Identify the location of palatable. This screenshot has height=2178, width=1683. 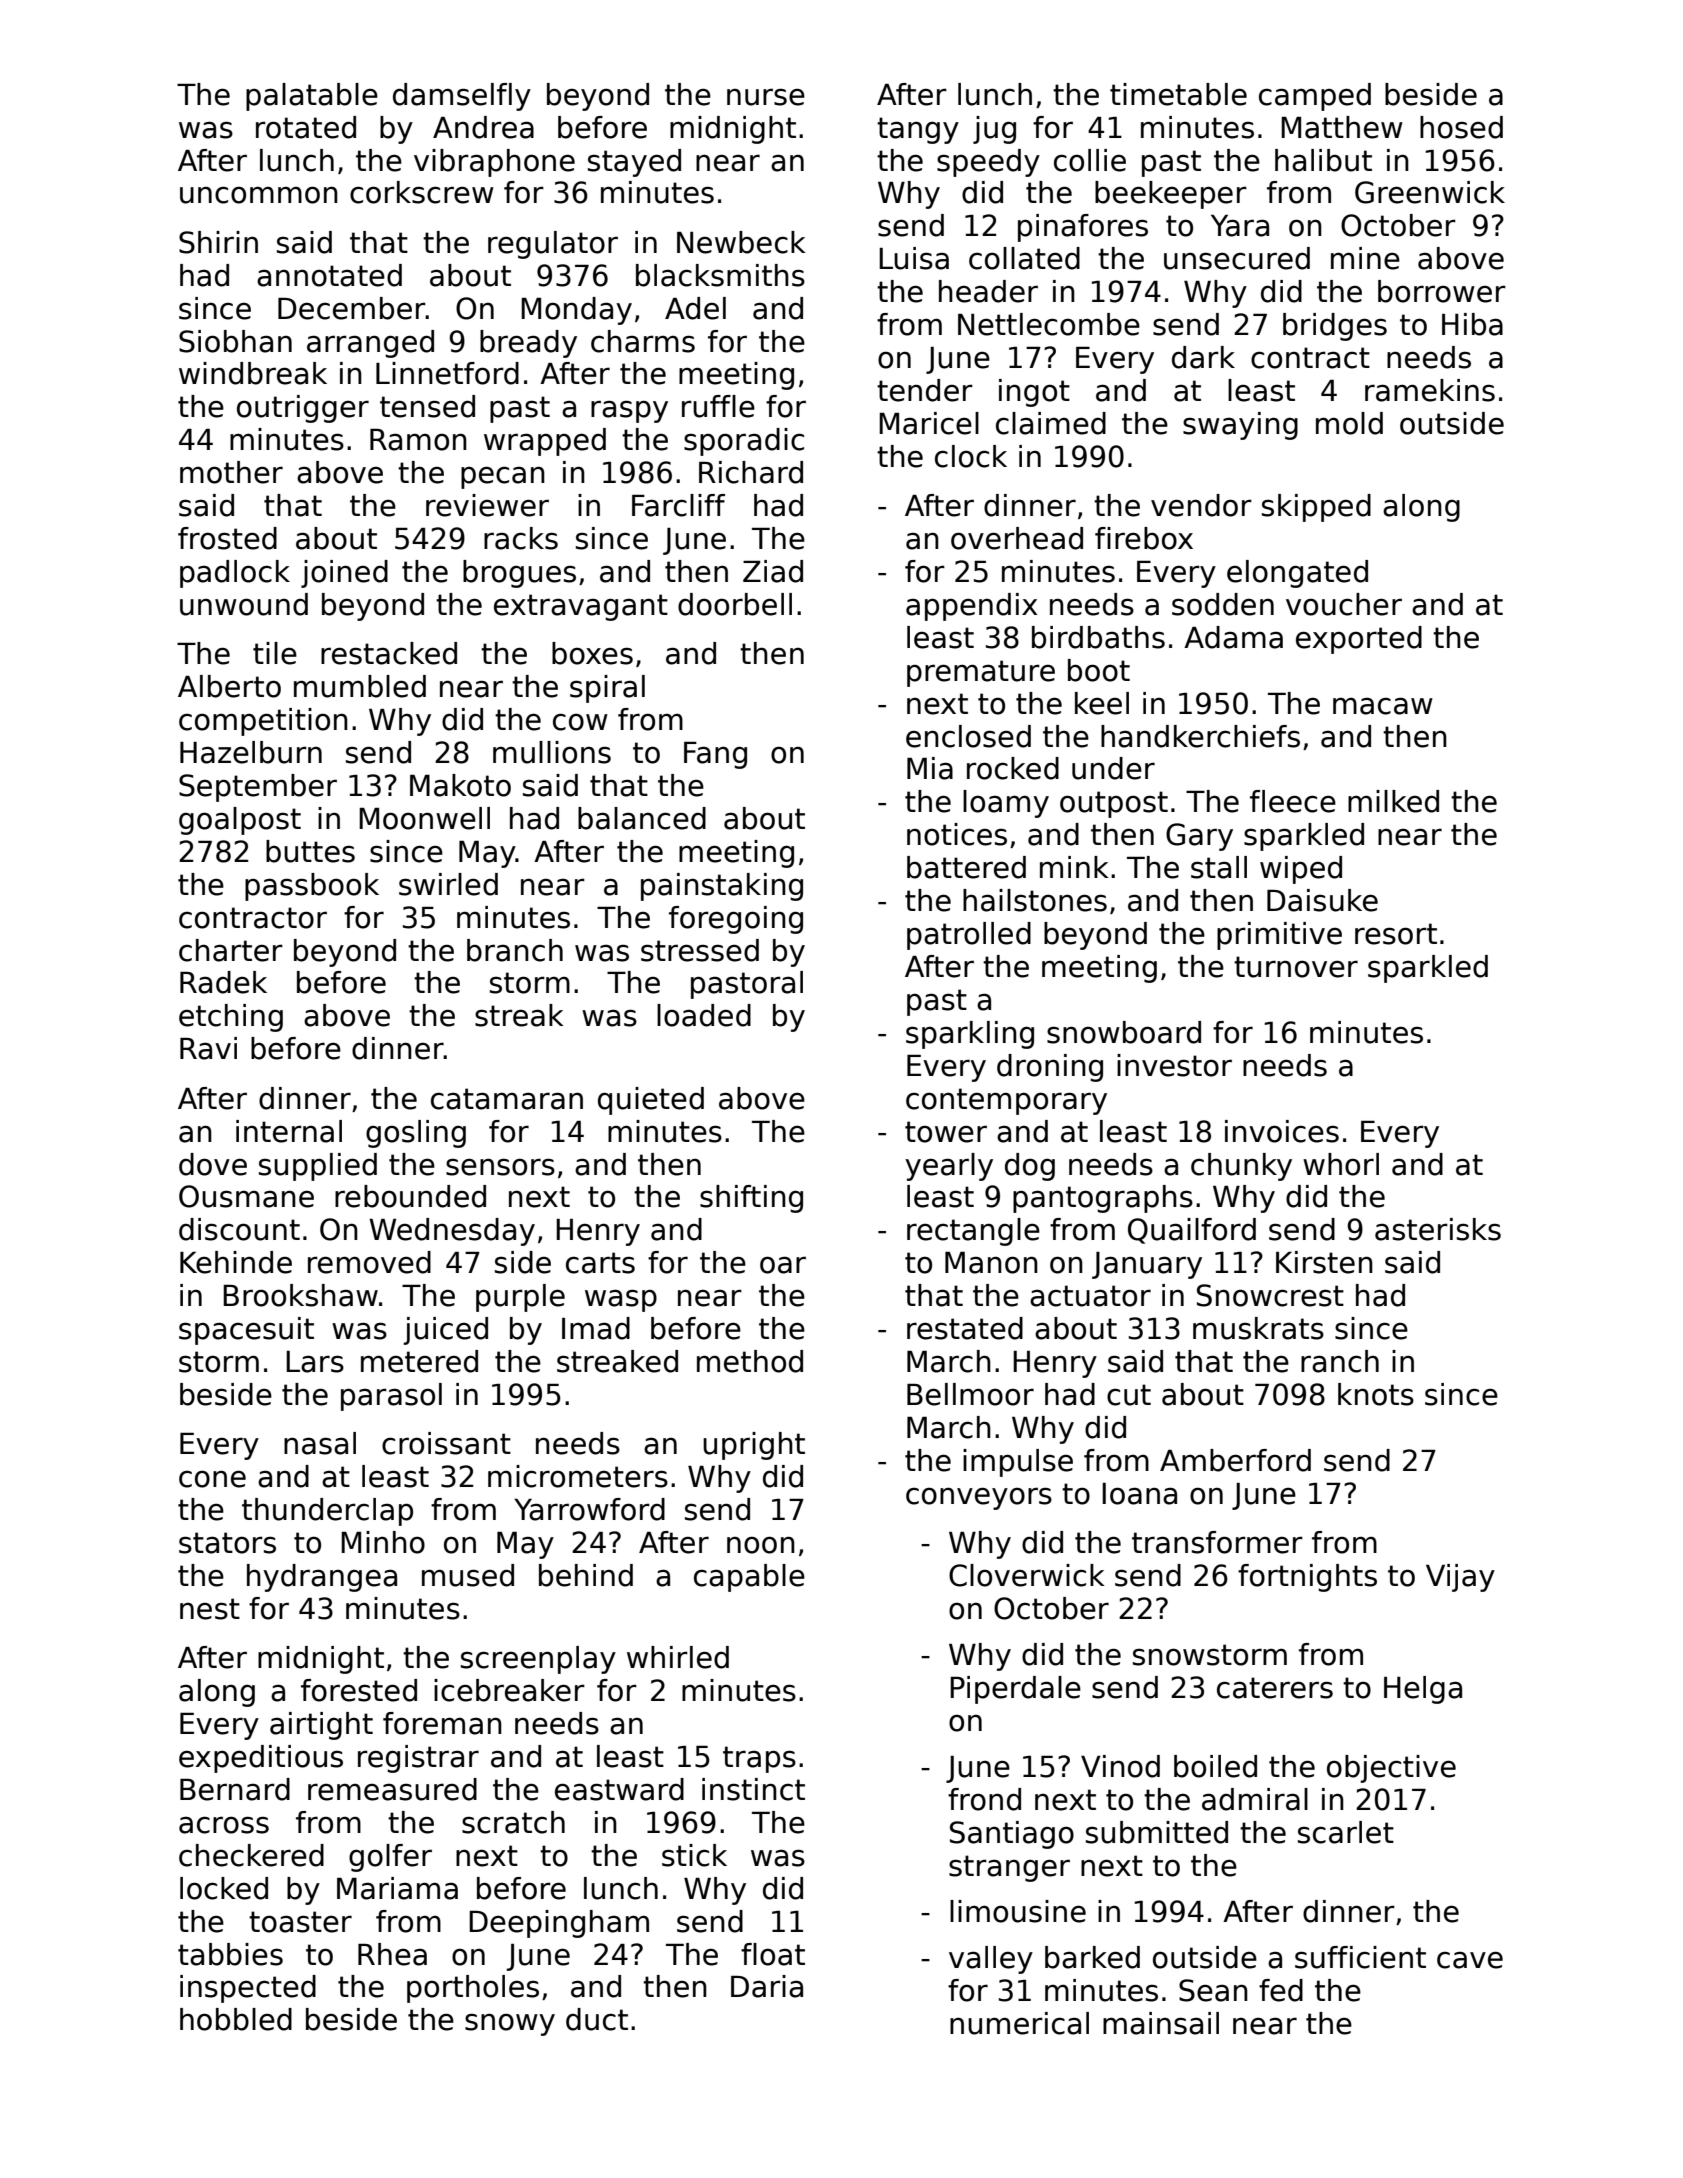
(312, 97).
